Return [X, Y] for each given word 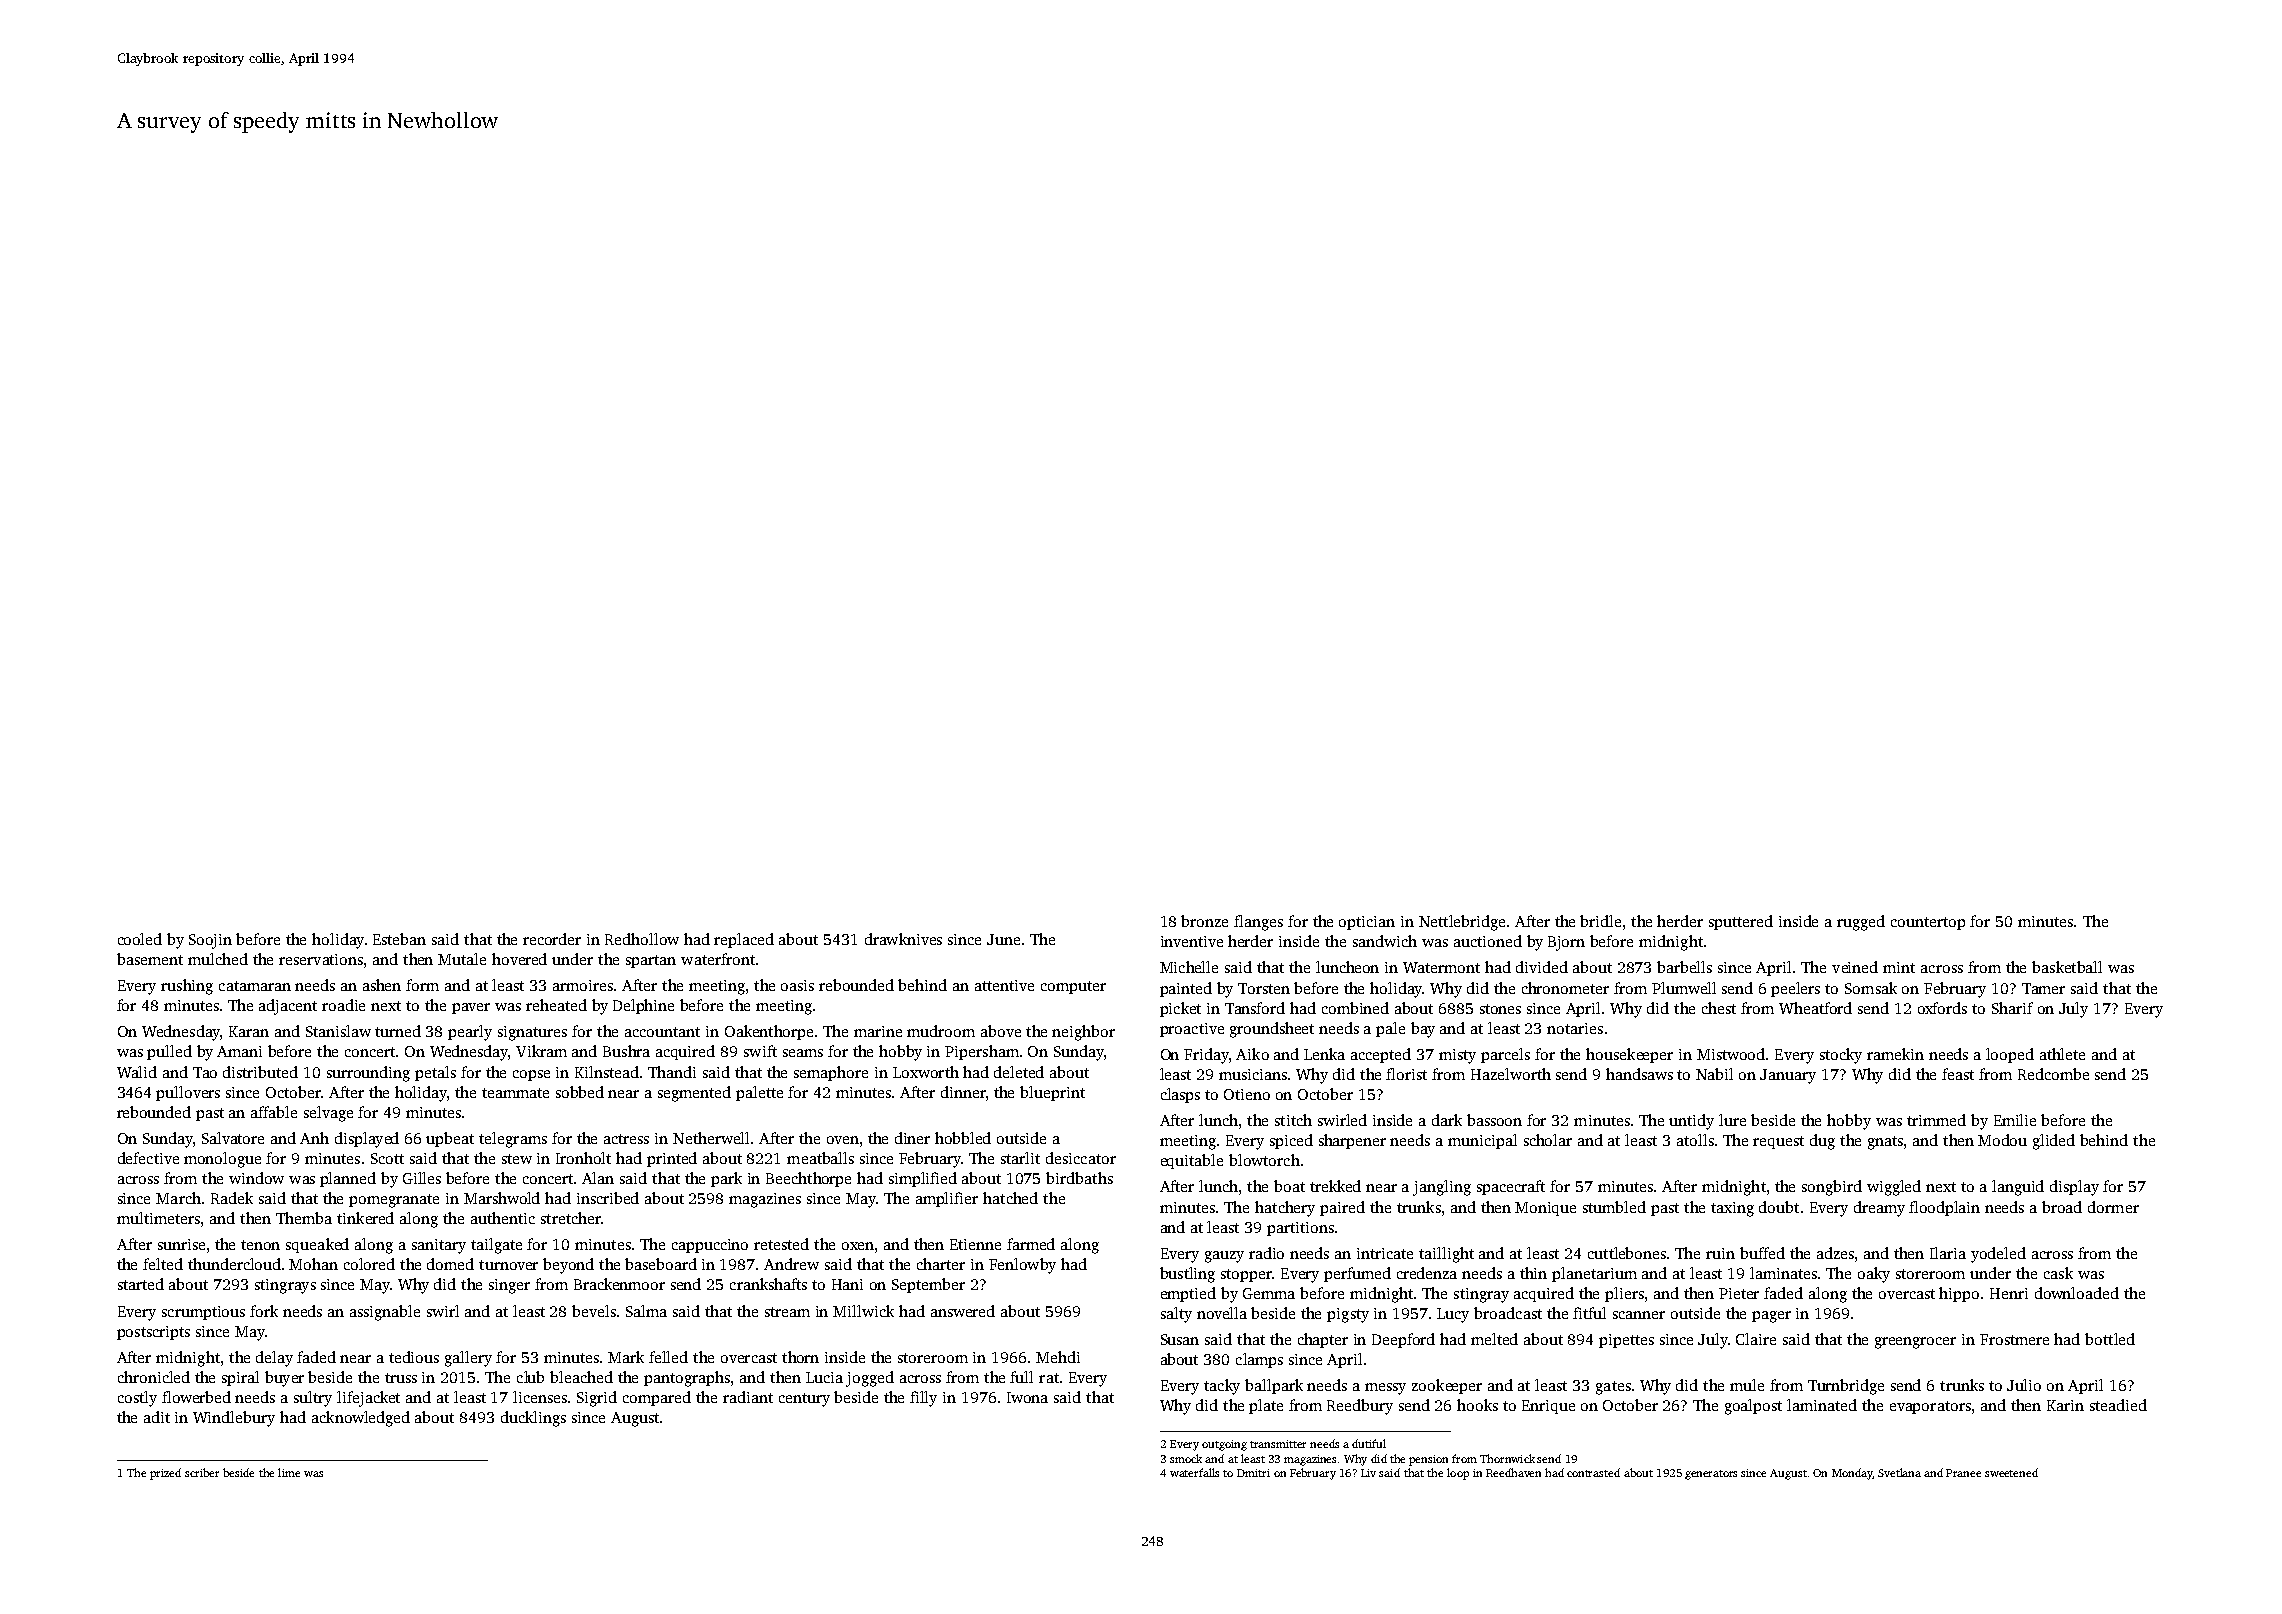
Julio [2024, 1385]
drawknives [903, 939]
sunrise [181, 1244]
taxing [1732, 1209]
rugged [1861, 923]
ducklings [533, 1419]
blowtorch [1264, 1160]
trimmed [1936, 1120]
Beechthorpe [808, 1179]
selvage [328, 1114]
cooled [140, 939]
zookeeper [1447, 1386]
